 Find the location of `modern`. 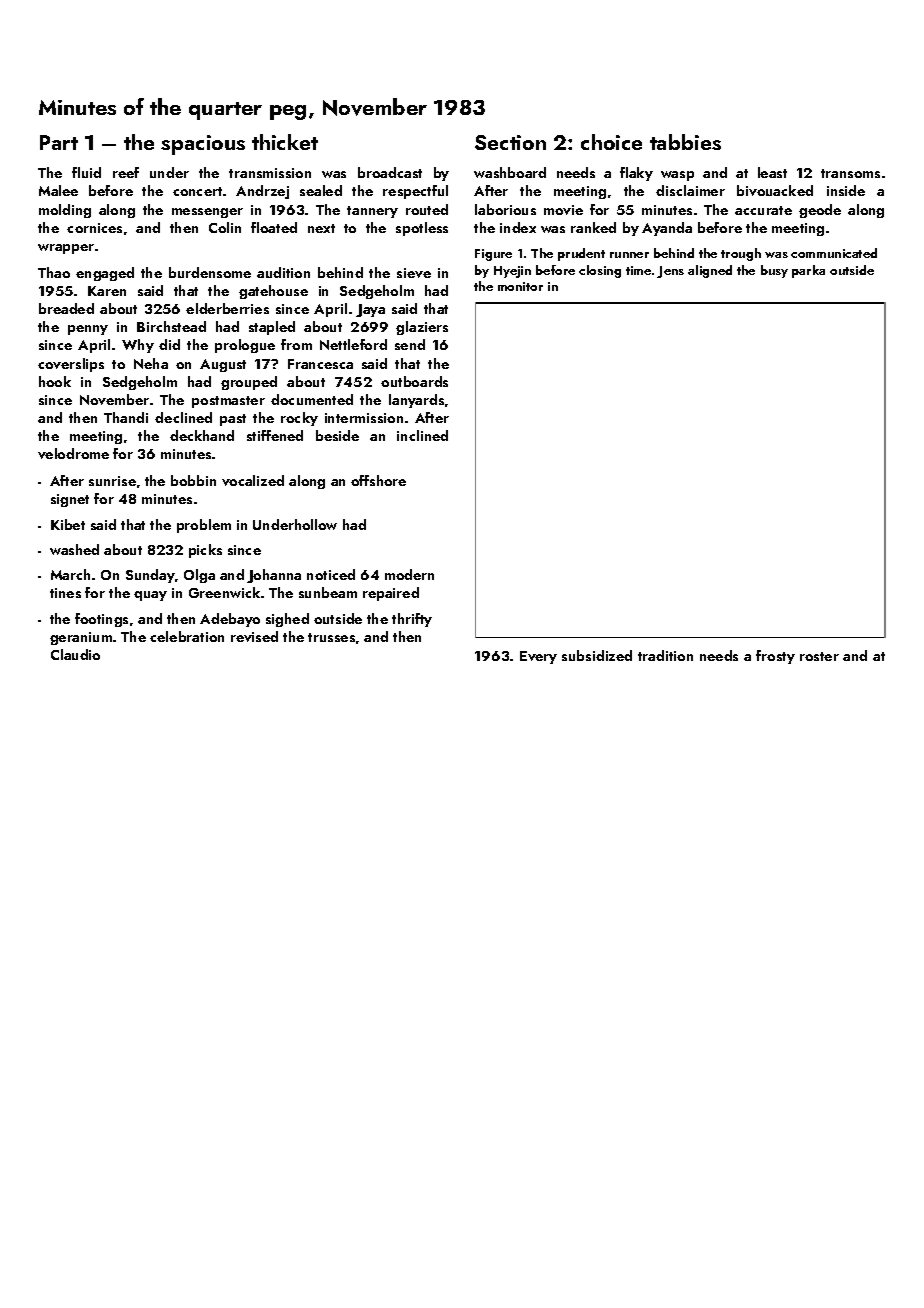

modern is located at coordinates (409, 574).
